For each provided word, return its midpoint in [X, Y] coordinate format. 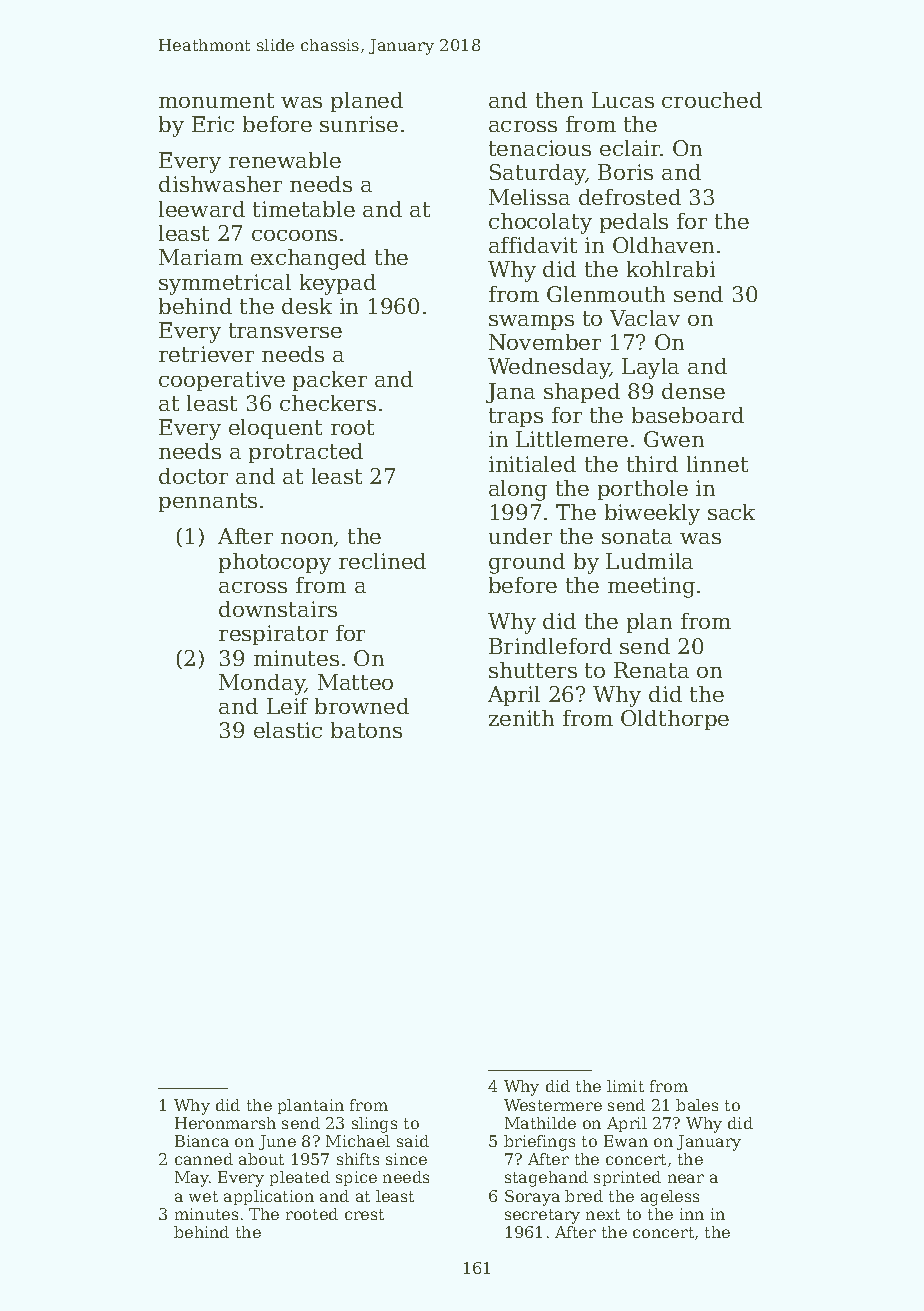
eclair [630, 148]
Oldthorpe [675, 720]
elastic [288, 730]
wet [203, 1196]
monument [216, 100]
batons [366, 730]
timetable [304, 209]
